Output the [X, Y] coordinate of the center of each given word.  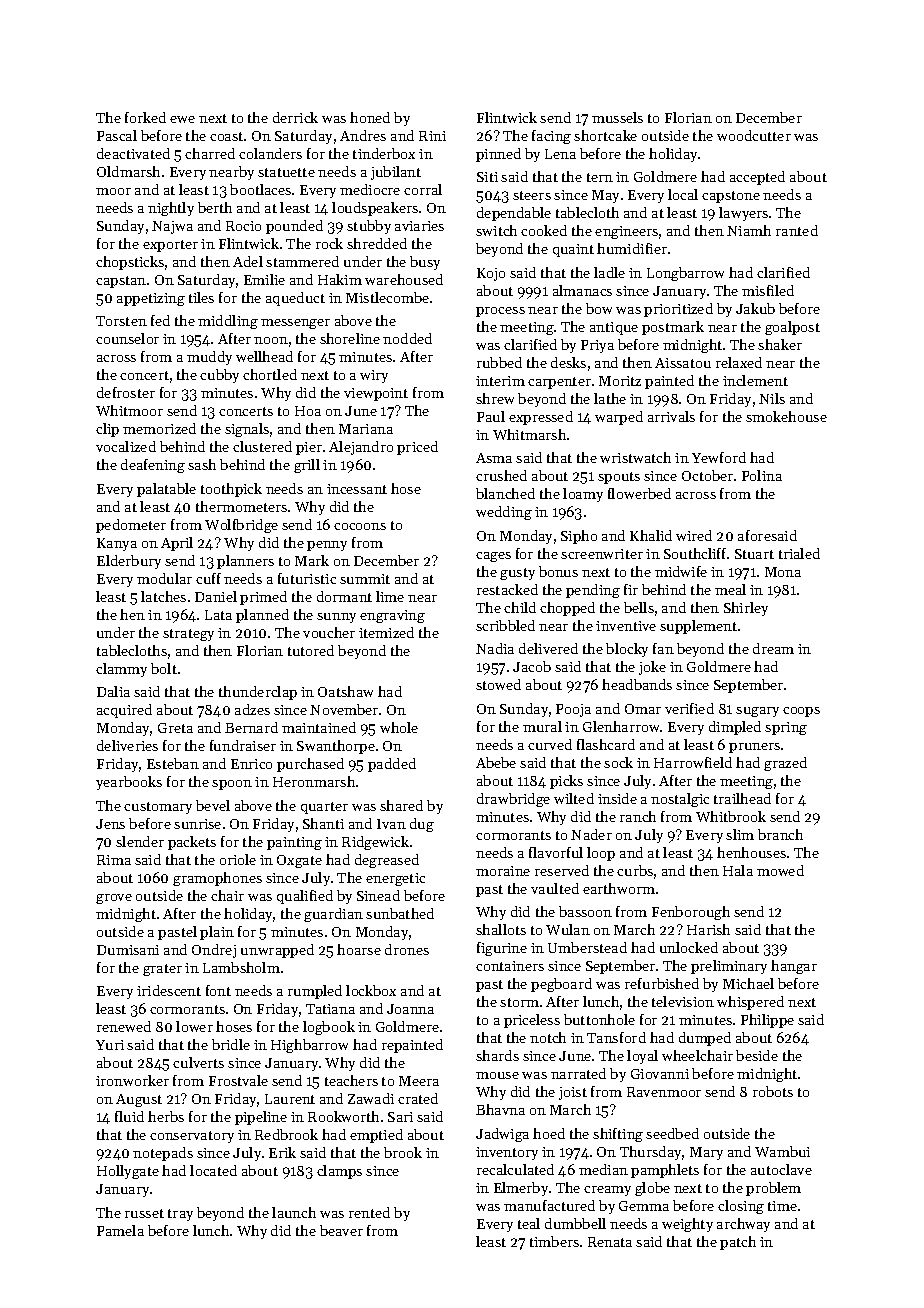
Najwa [172, 227]
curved [550, 744]
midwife [681, 571]
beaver [341, 1230]
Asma [494, 458]
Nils [772, 398]
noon [271, 340]
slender [140, 841]
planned [262, 616]
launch [294, 1212]
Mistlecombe [387, 297]
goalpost [792, 328]
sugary [757, 712]
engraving [392, 616]
